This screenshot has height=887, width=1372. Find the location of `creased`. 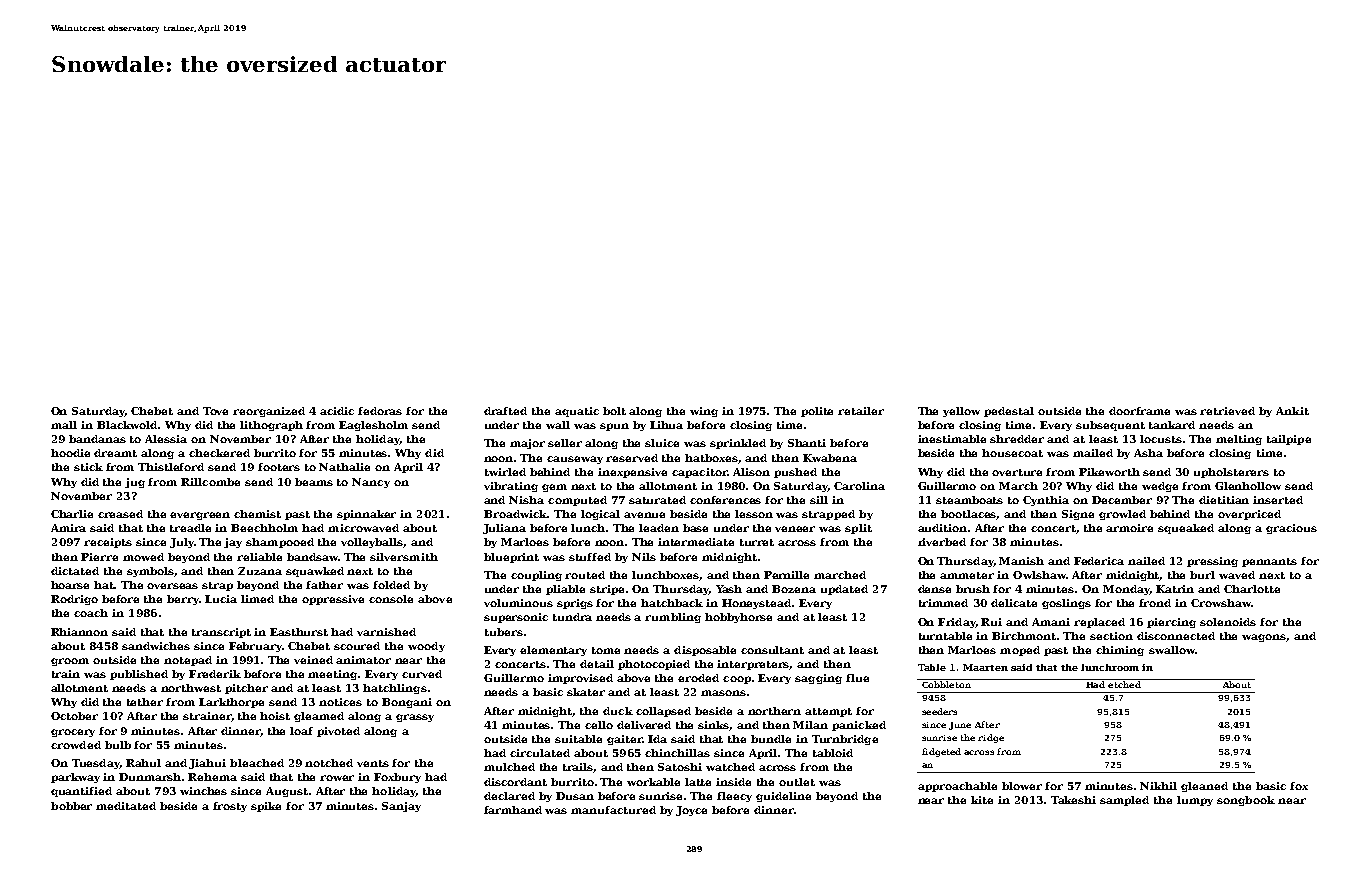

creased is located at coordinates (120, 514).
